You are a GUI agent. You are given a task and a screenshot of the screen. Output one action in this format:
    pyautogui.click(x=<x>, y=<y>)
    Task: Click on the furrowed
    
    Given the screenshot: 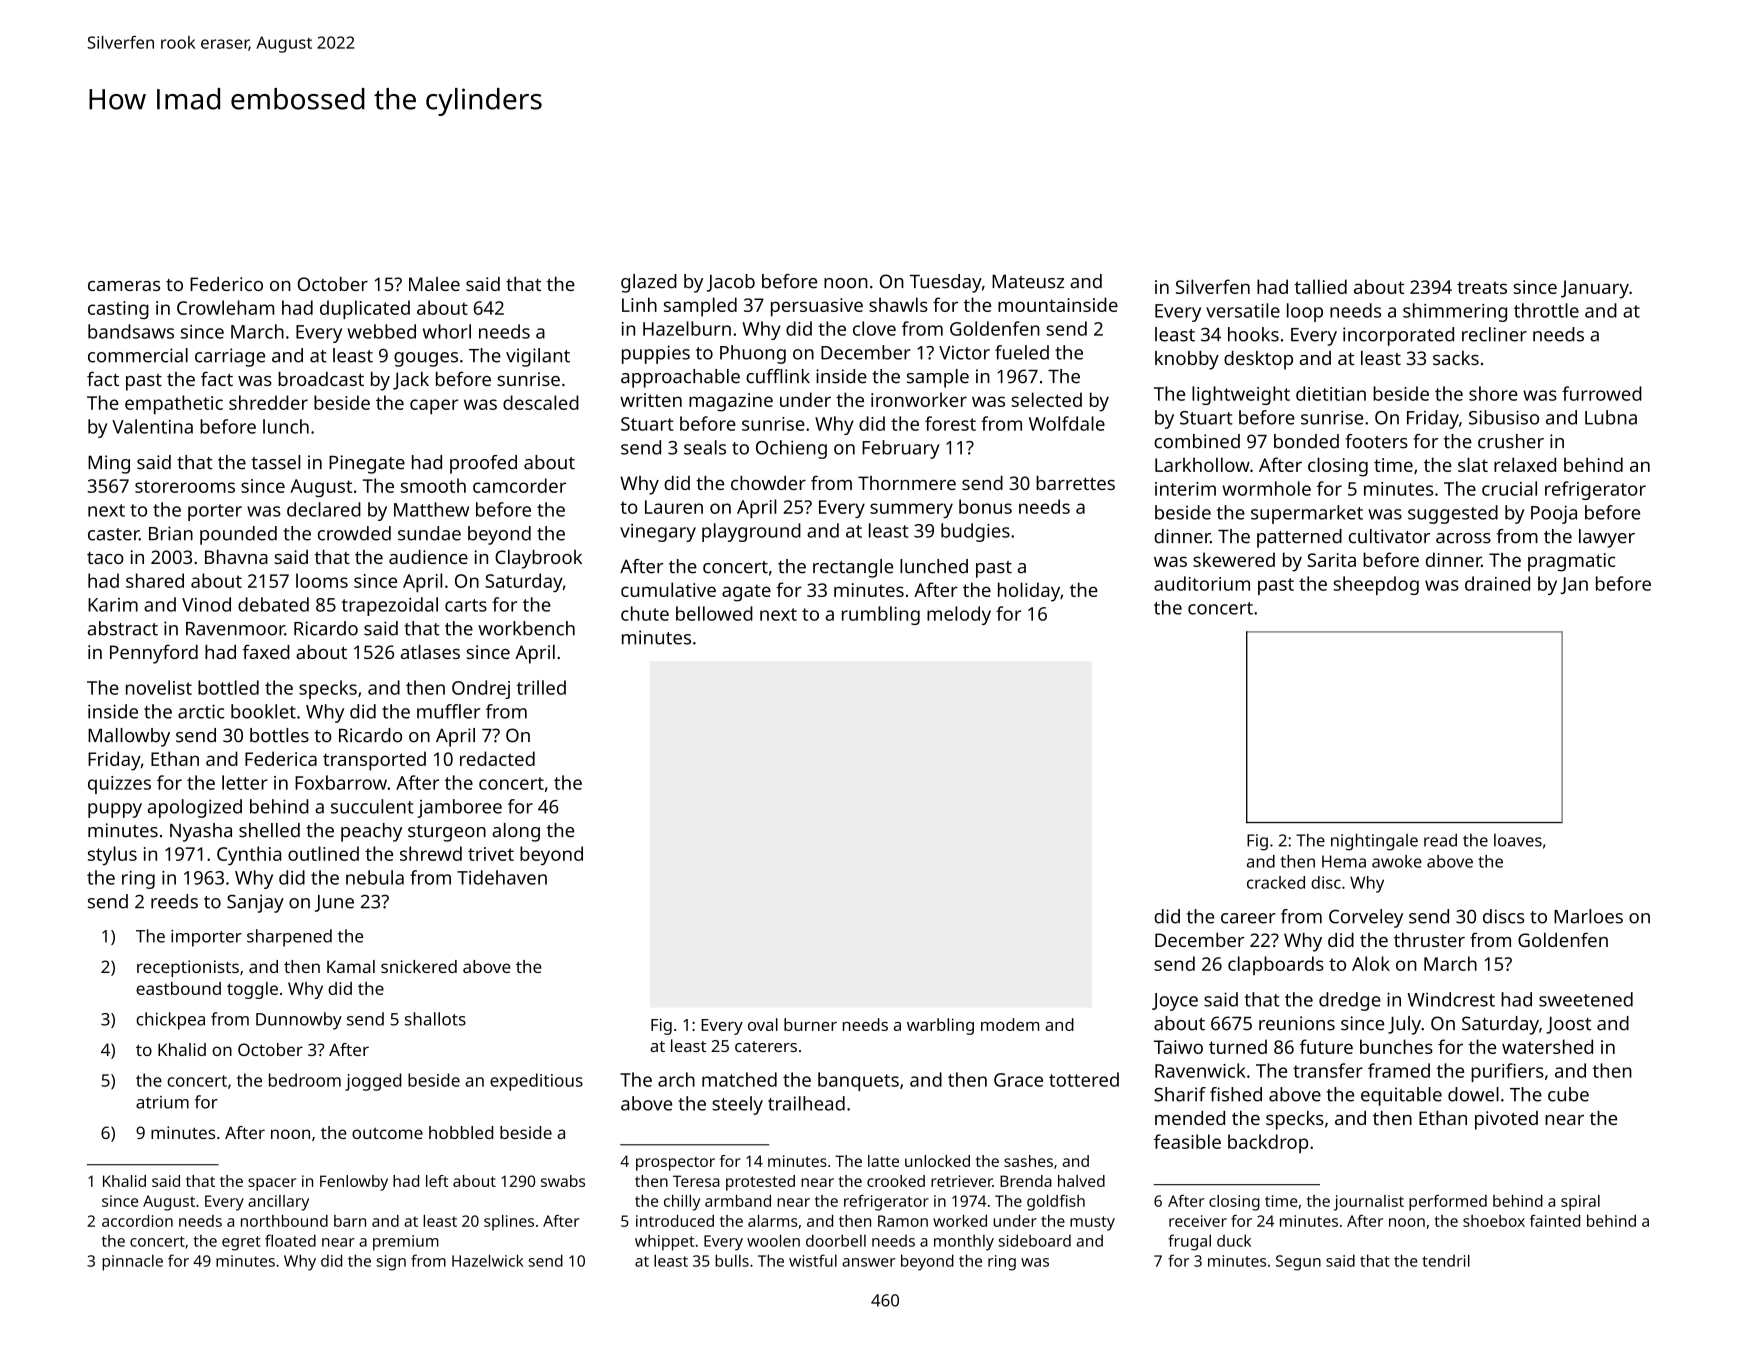 What is the action you would take?
    pyautogui.click(x=1602, y=393)
